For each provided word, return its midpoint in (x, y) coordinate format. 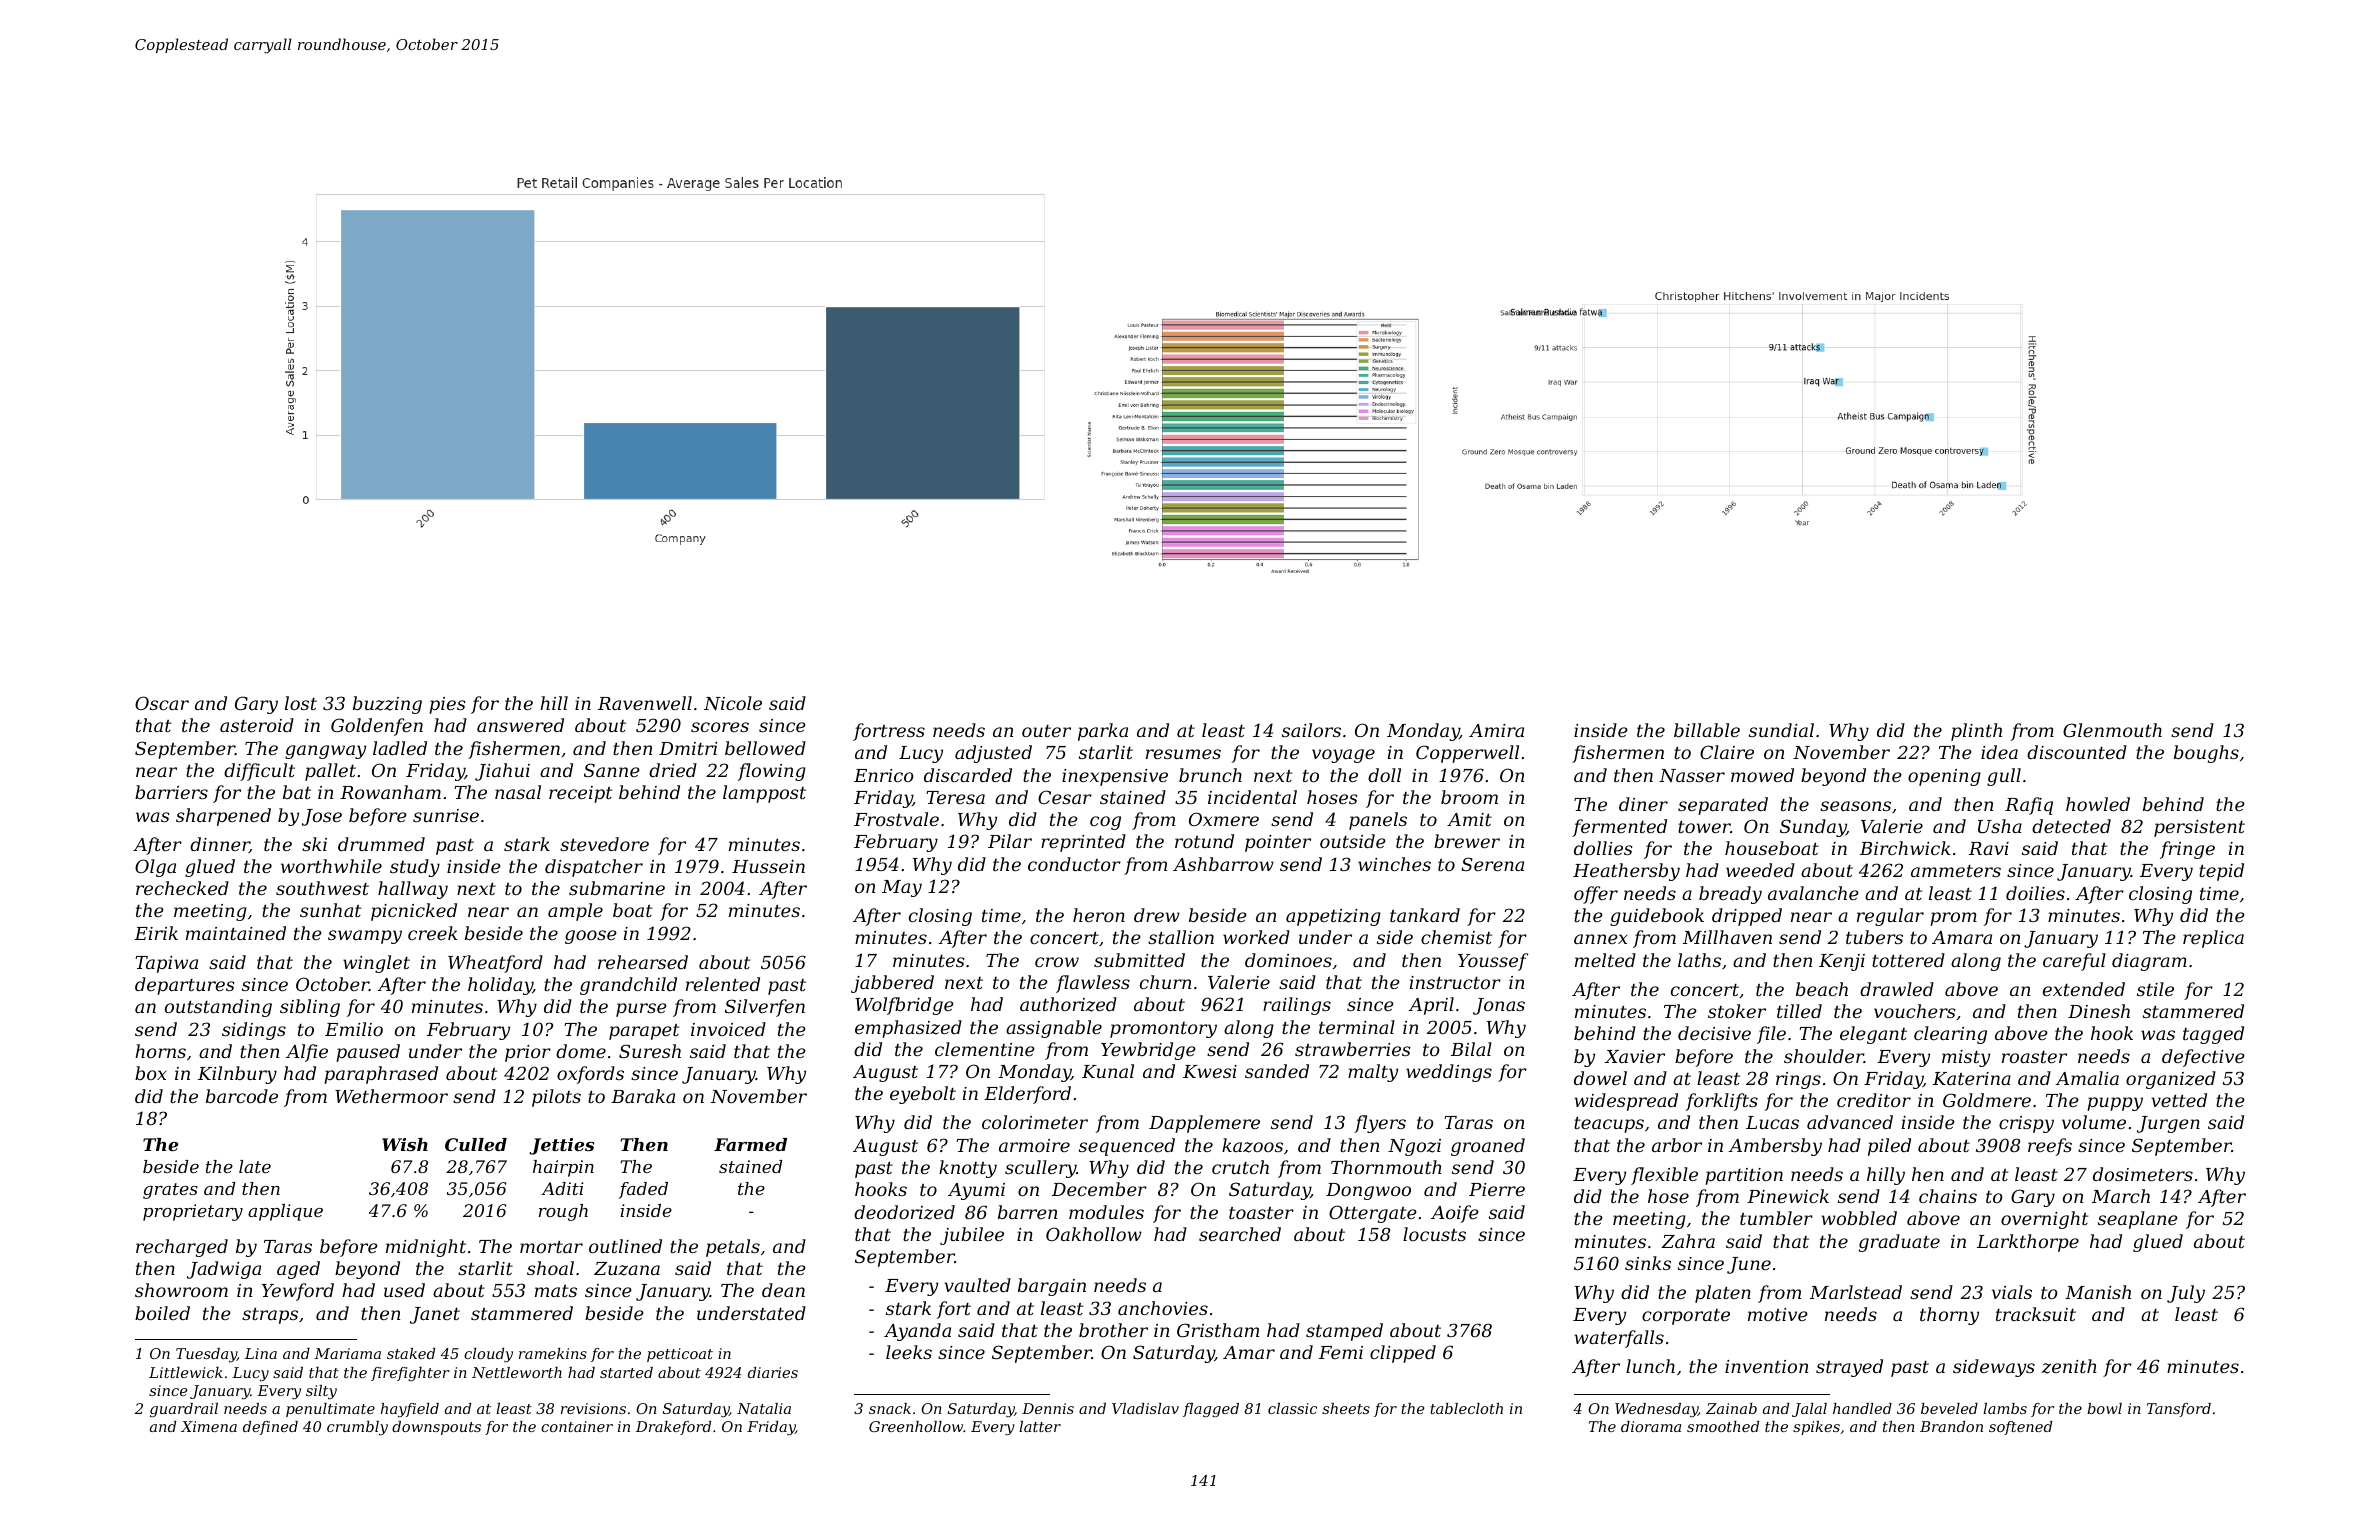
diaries (773, 1372)
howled (2098, 804)
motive (1778, 1314)
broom (1469, 797)
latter (1040, 1426)
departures (185, 986)
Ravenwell (645, 703)
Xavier (1634, 1056)
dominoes (1288, 960)
